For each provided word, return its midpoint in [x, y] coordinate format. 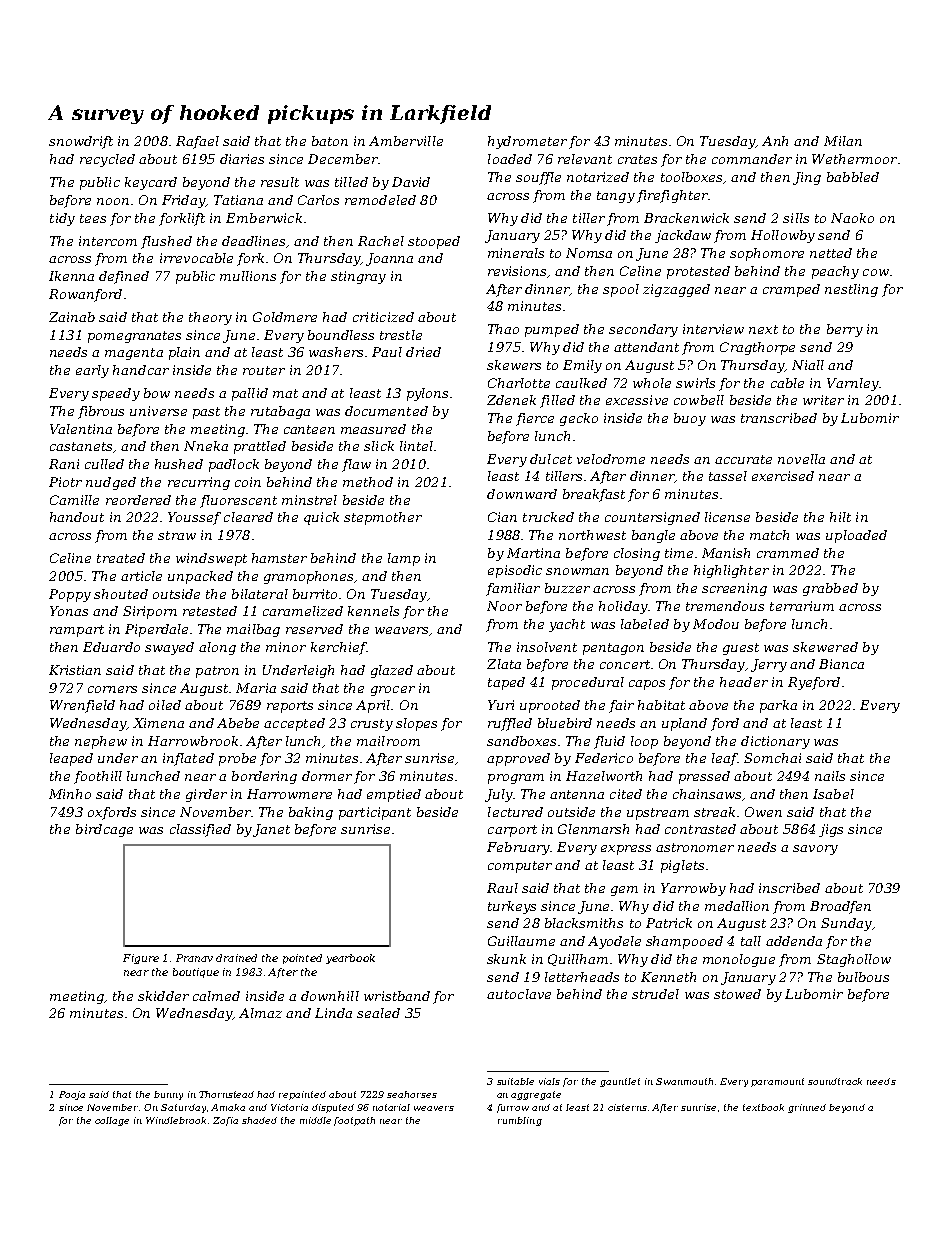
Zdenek [511, 400]
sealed [378, 1013]
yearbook [350, 959]
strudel [655, 994]
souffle [538, 178]
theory [210, 318]
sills [796, 218]
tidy [62, 219]
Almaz [260, 1013]
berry [845, 330]
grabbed [830, 589]
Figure [141, 959]
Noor [504, 606]
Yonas [69, 611]
